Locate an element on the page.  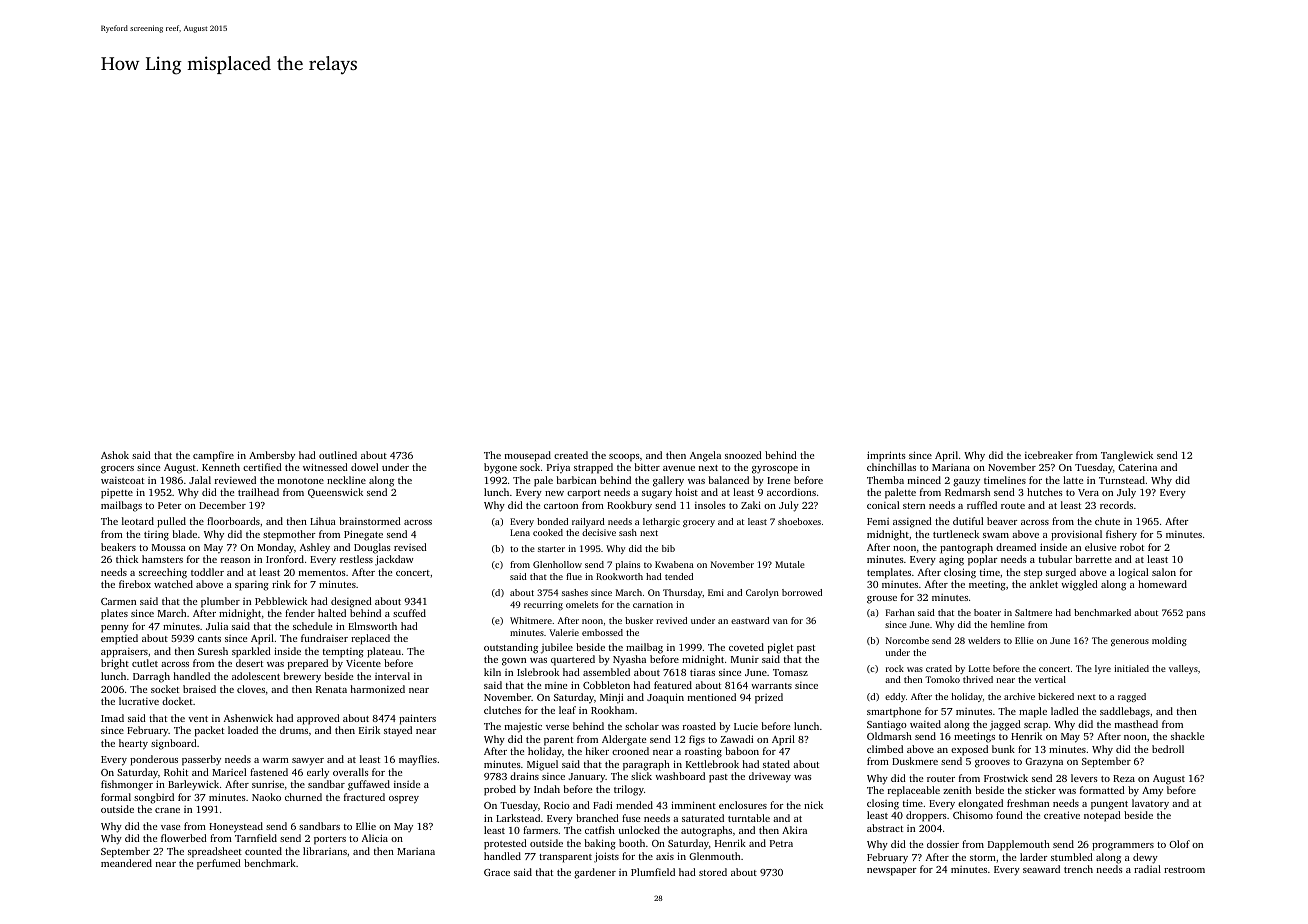
Ashok is located at coordinates (115, 455).
